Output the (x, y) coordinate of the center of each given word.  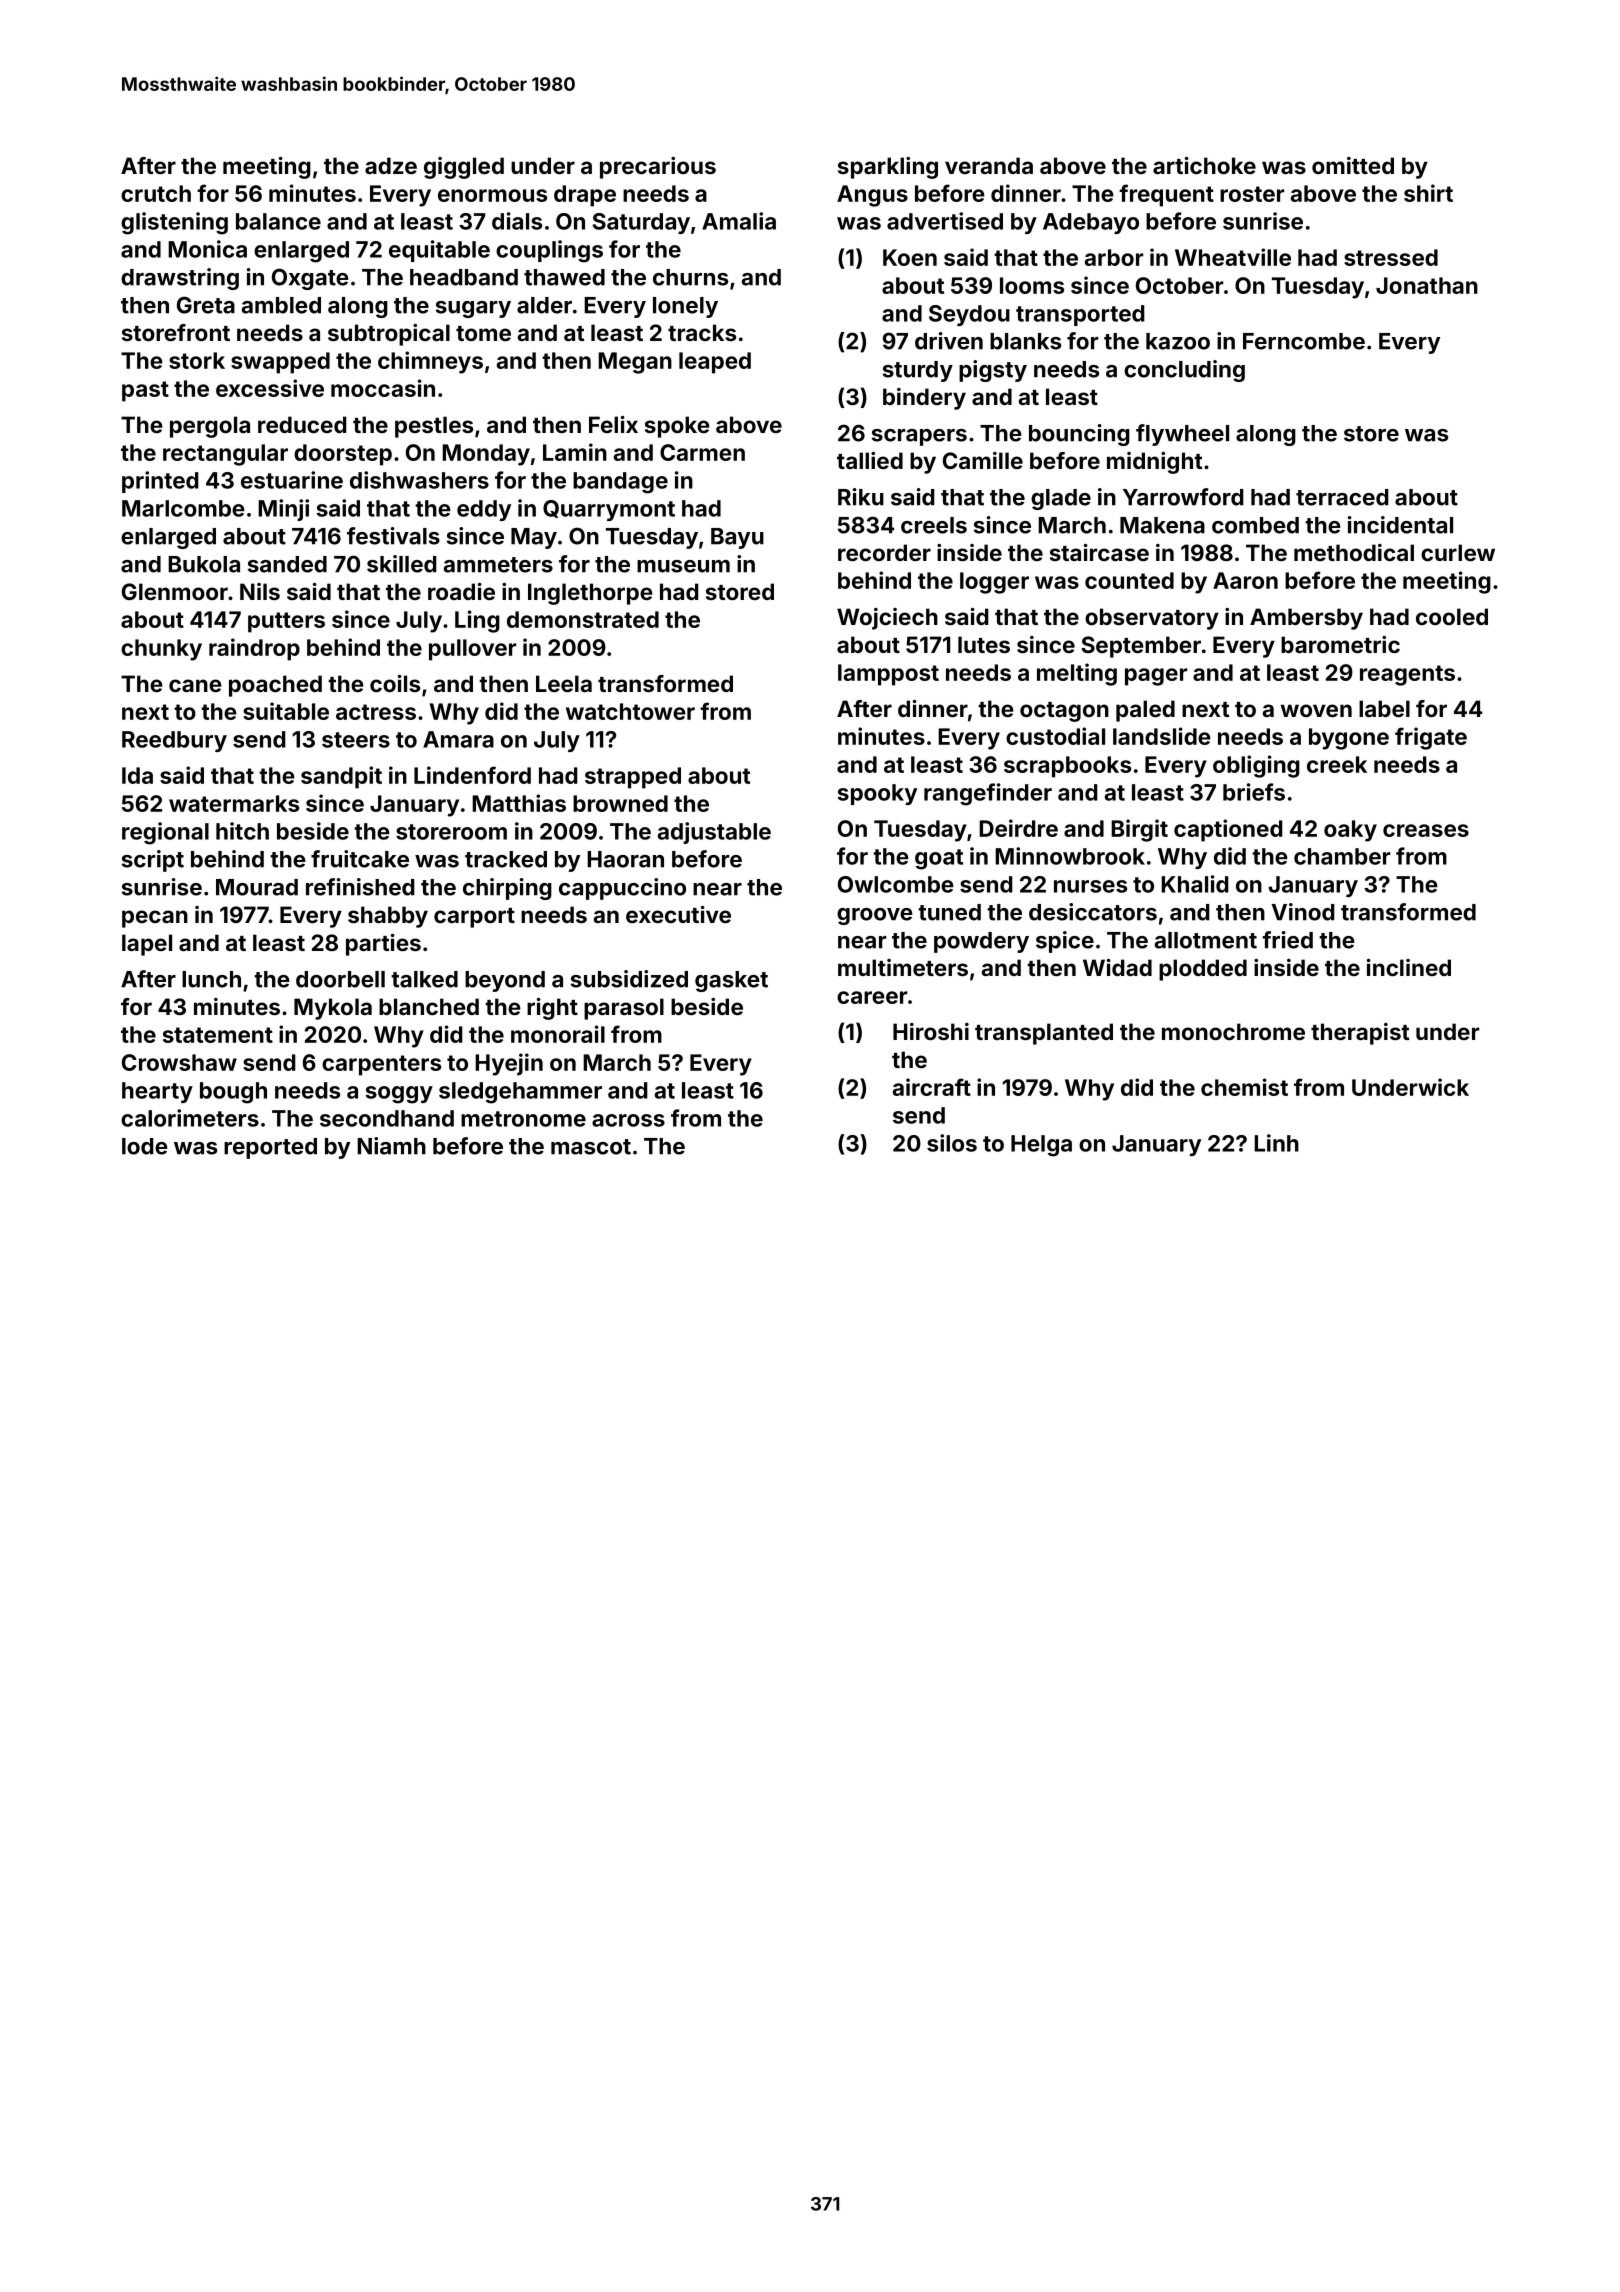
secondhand (387, 1118)
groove (875, 916)
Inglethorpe (590, 594)
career (872, 997)
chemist (1244, 1087)
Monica (207, 249)
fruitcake (360, 859)
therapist (1360, 1034)
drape (585, 196)
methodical (1354, 552)
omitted (1353, 165)
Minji (283, 510)
